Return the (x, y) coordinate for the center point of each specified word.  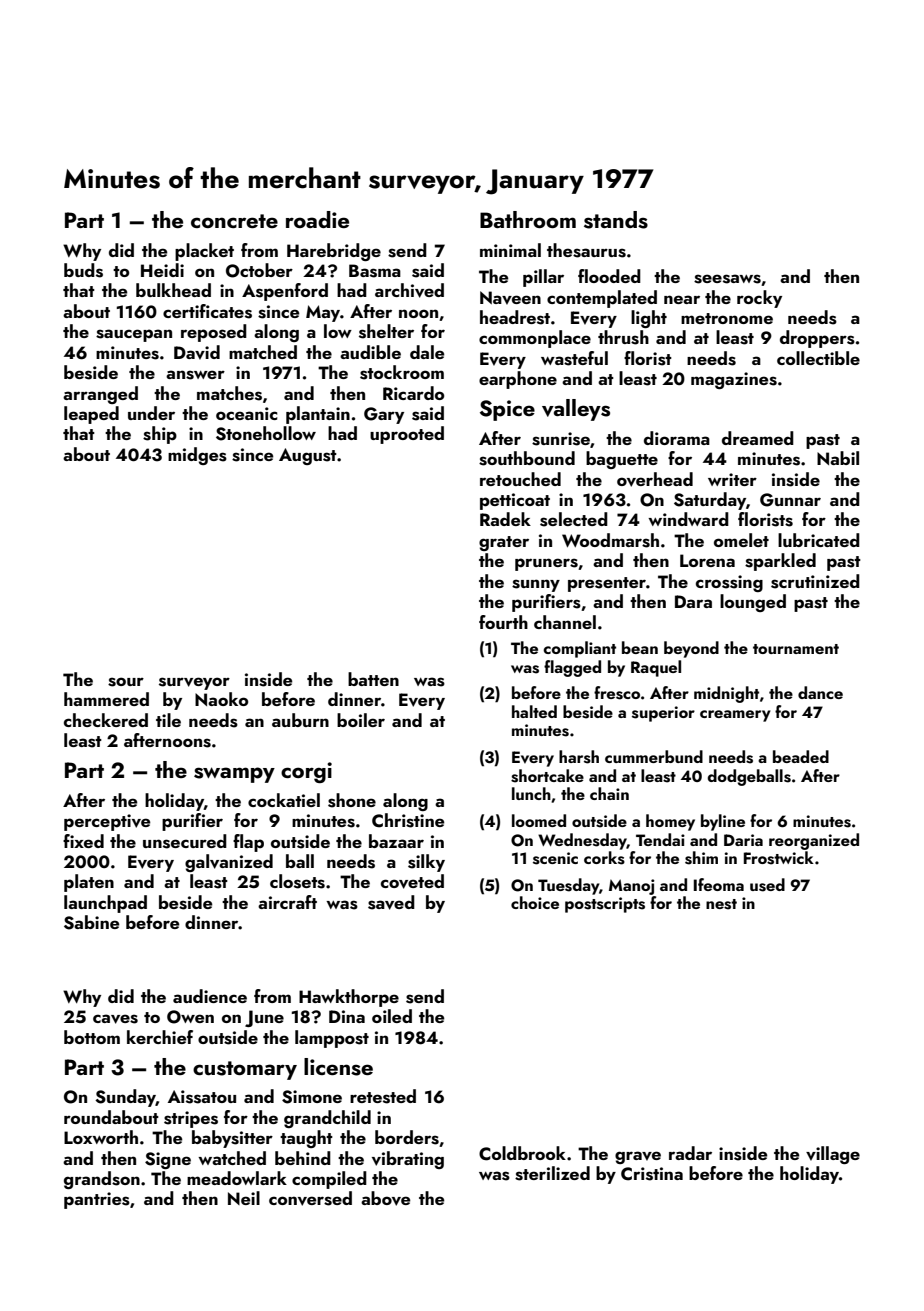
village (833, 1155)
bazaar (396, 841)
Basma (375, 271)
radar (690, 1153)
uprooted (407, 435)
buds (83, 270)
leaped (91, 415)
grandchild (327, 1119)
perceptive (107, 822)
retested (383, 1096)
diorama (677, 438)
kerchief (160, 1037)
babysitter (232, 1139)
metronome (727, 318)
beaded (801, 756)
